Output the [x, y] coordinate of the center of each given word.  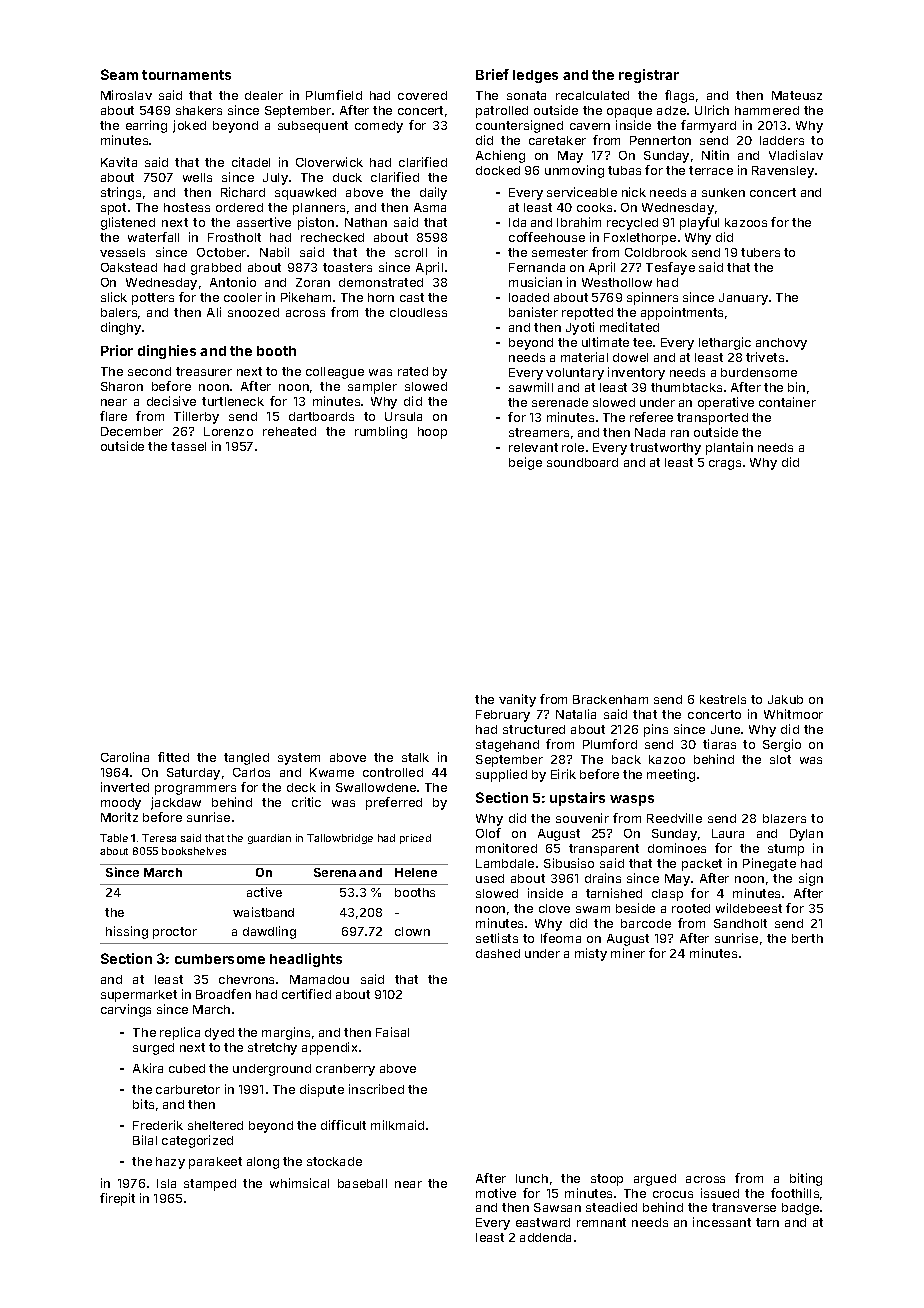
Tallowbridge [340, 839]
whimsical [299, 1183]
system [299, 759]
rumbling [381, 432]
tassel [188, 446]
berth [807, 938]
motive [496, 1193]
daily [433, 193]
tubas [624, 170]
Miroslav [126, 95]
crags [725, 465]
